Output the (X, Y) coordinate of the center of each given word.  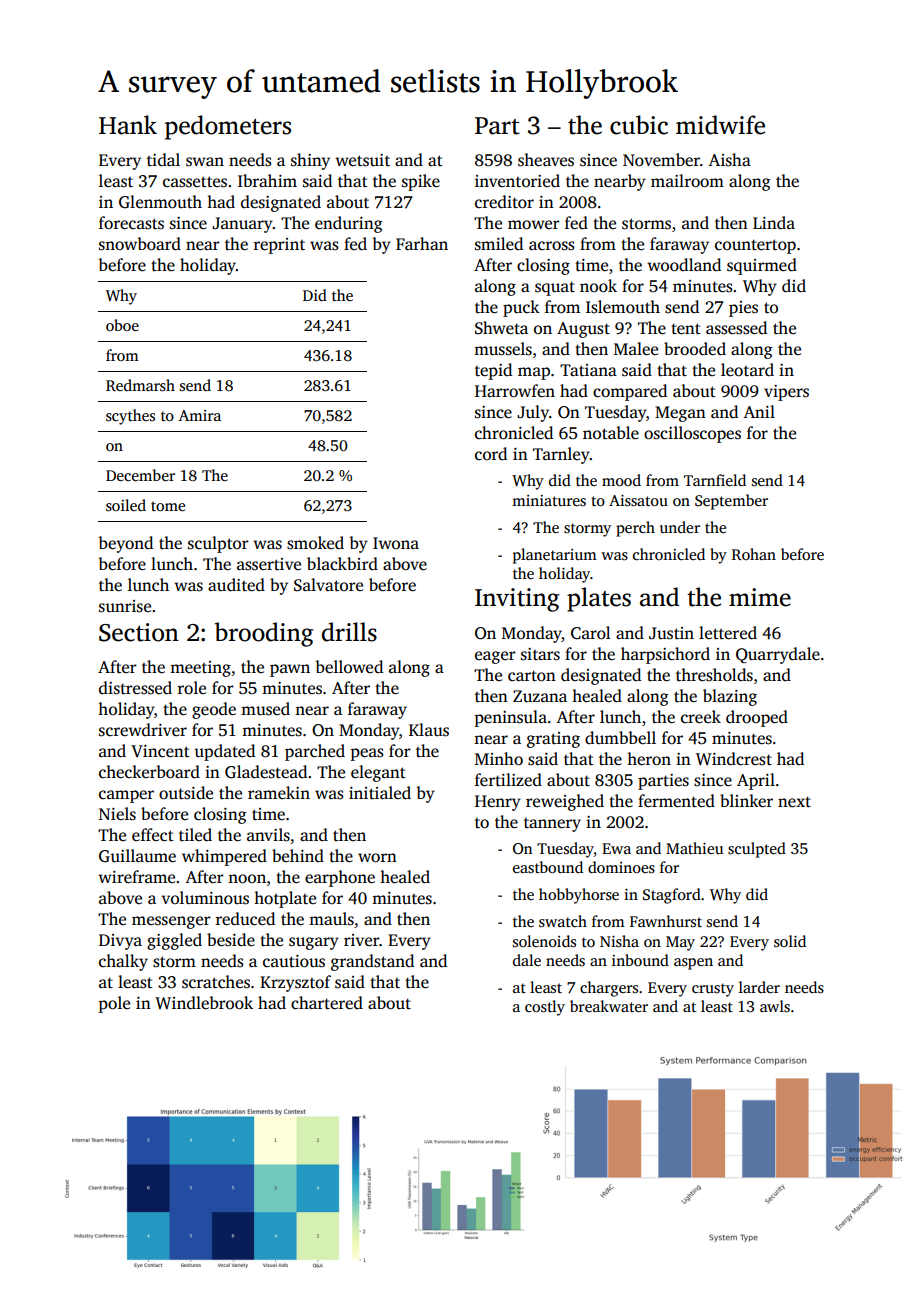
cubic (639, 125)
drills (349, 632)
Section (139, 632)
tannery (552, 825)
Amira (200, 415)
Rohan (754, 554)
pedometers (228, 127)
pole (114, 1004)
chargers (609, 989)
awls (775, 1006)
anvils (268, 835)
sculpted (757, 850)
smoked (315, 543)
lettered (728, 633)
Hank (128, 125)
